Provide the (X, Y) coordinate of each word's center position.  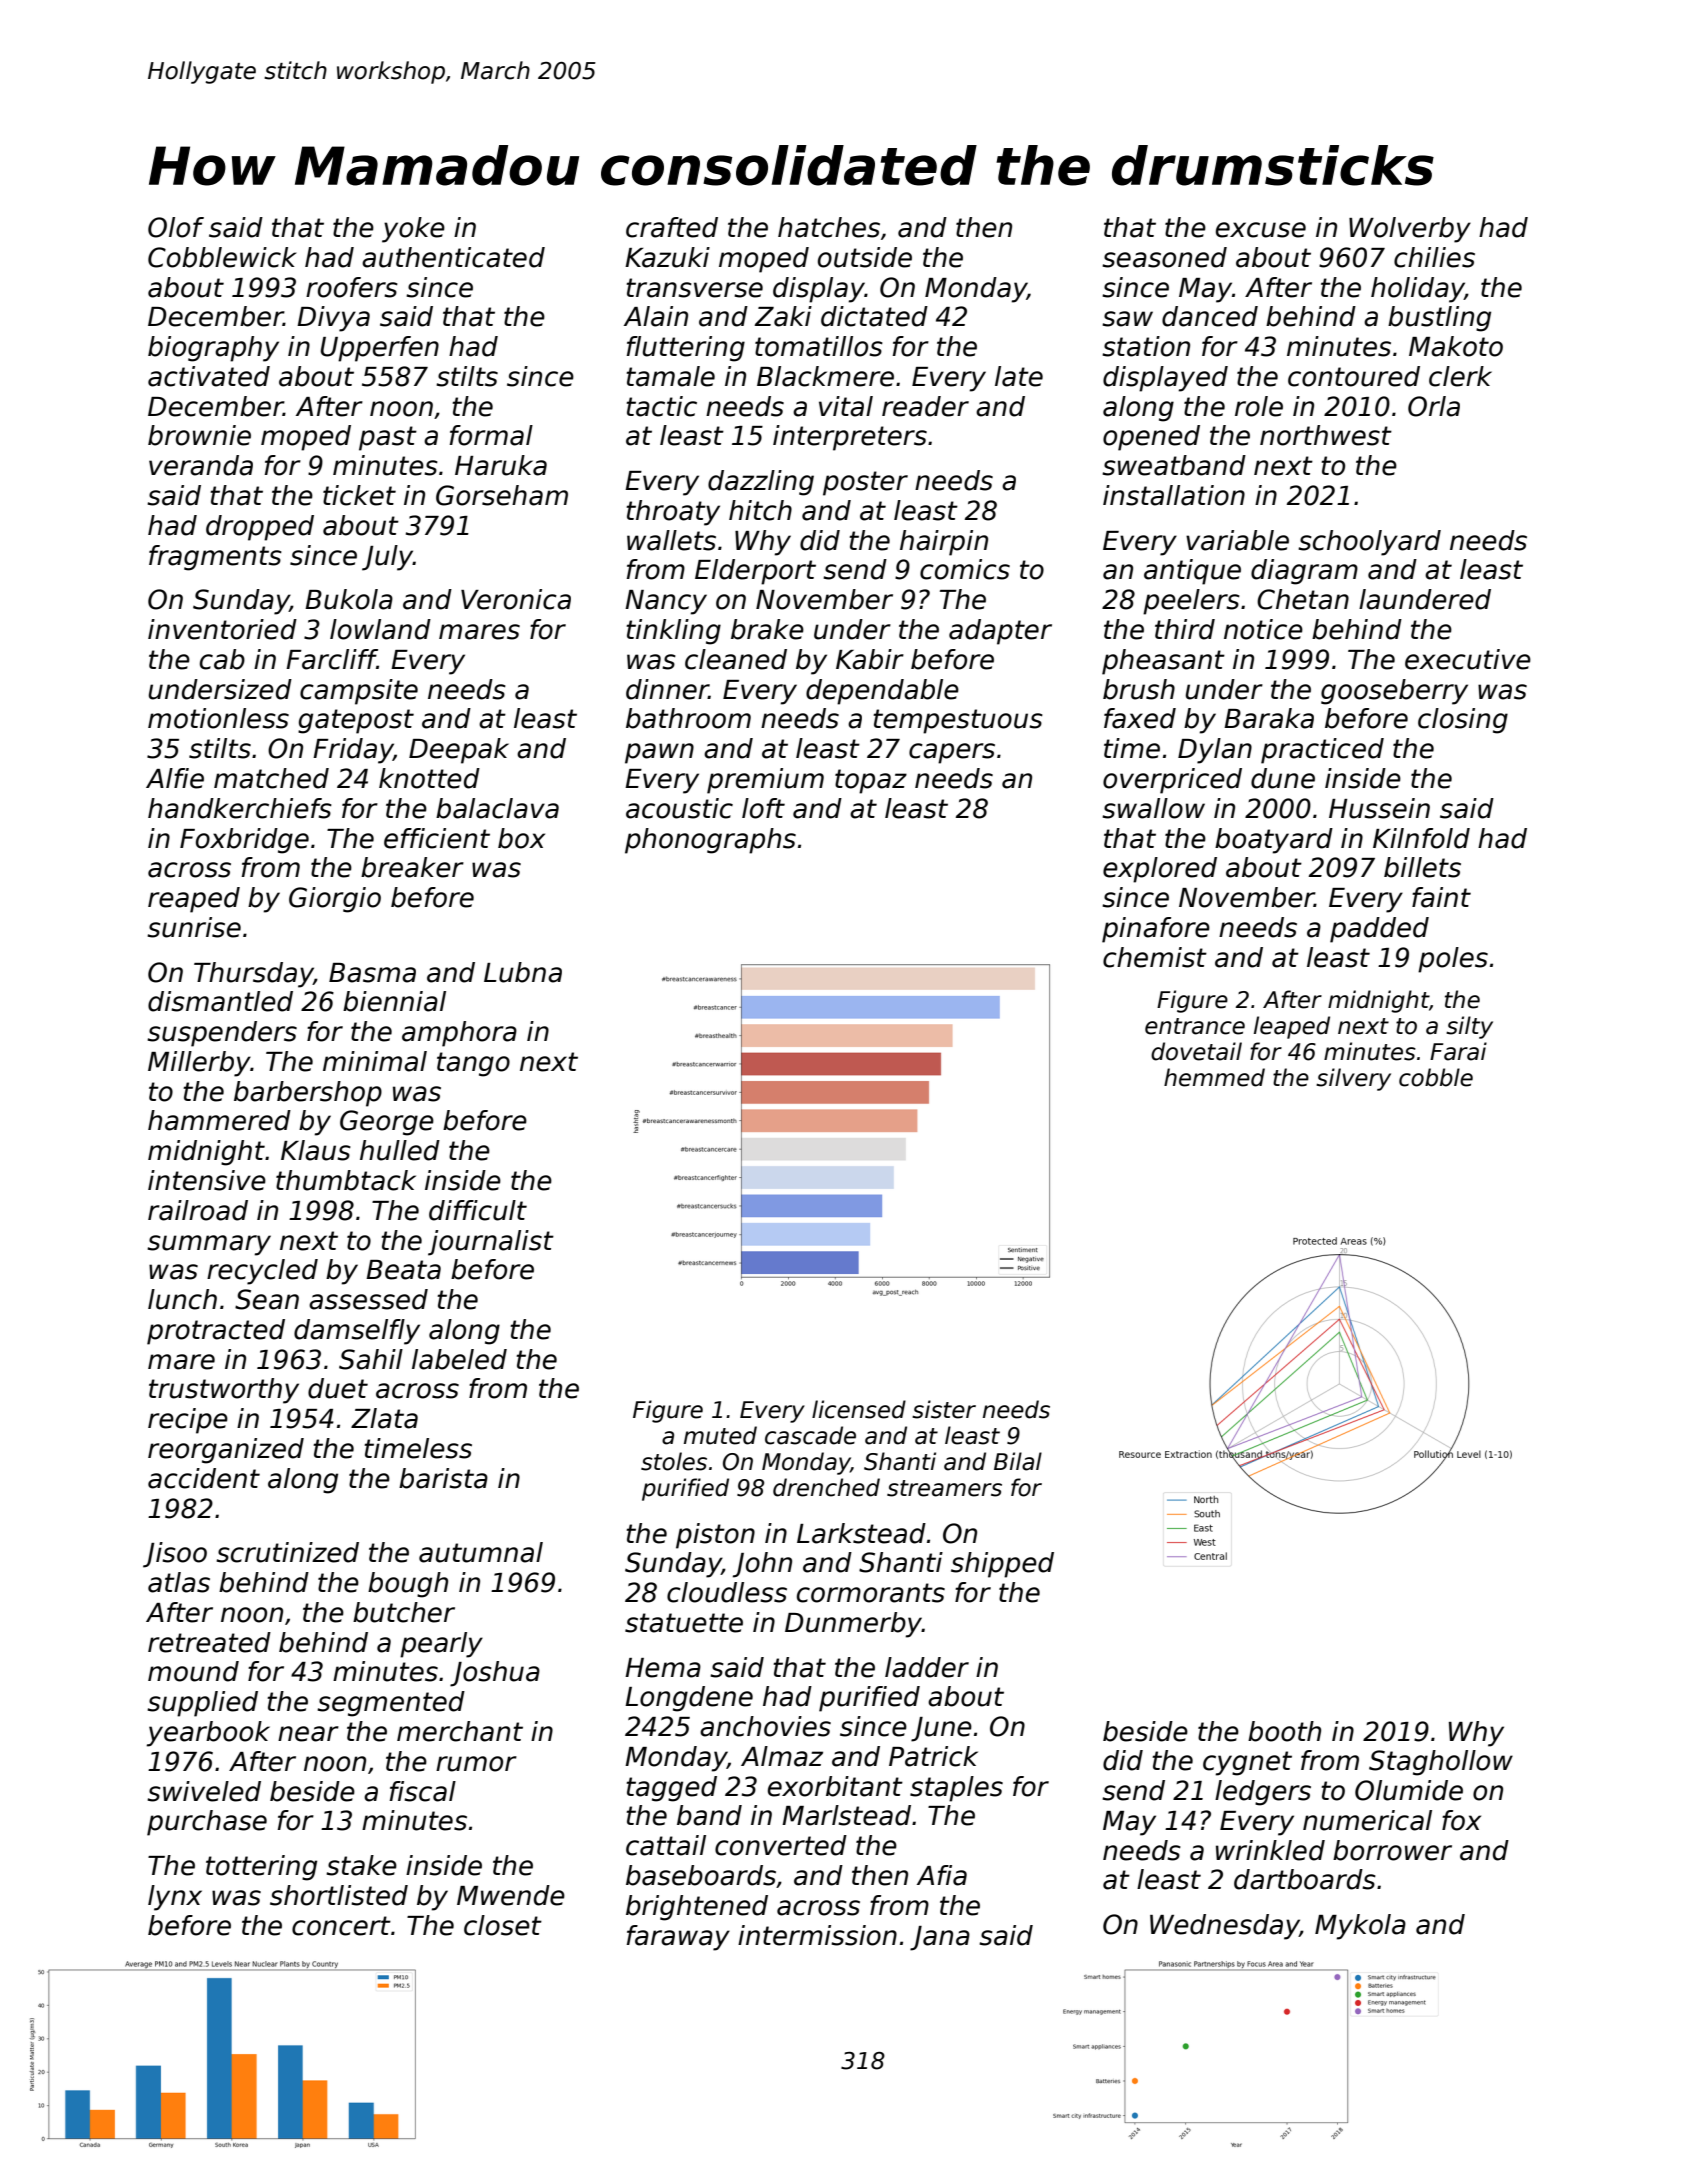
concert (341, 1926)
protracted (216, 1332)
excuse (1261, 230)
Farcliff (331, 659)
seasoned (1164, 257)
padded (1379, 930)
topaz (871, 781)
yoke (413, 230)
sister (944, 1409)
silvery (1353, 1079)
